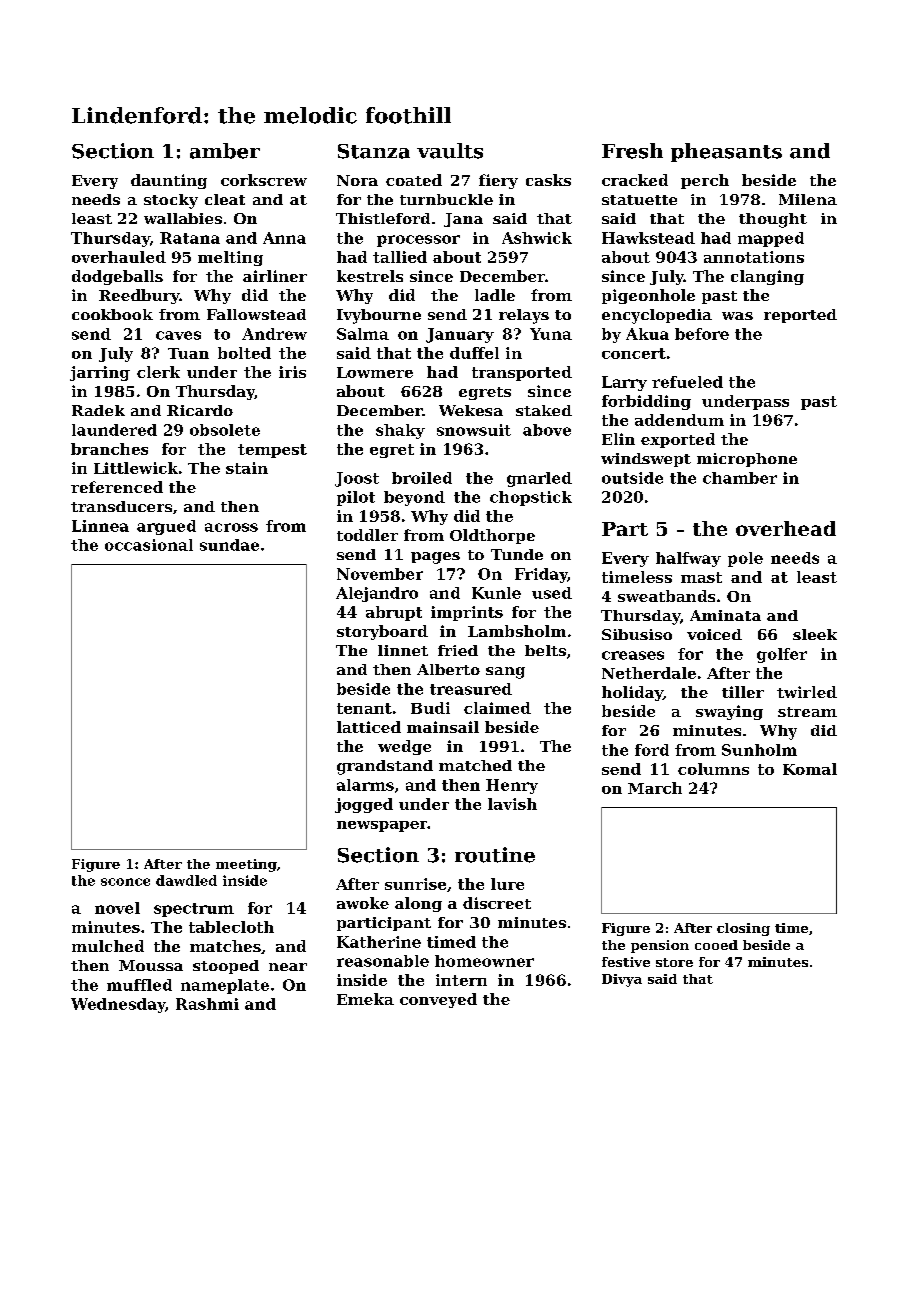 Image resolution: width=908 pixels, height=1316 pixels. Describe the element at coordinates (225, 946) in the document. I see `matches` at that location.
